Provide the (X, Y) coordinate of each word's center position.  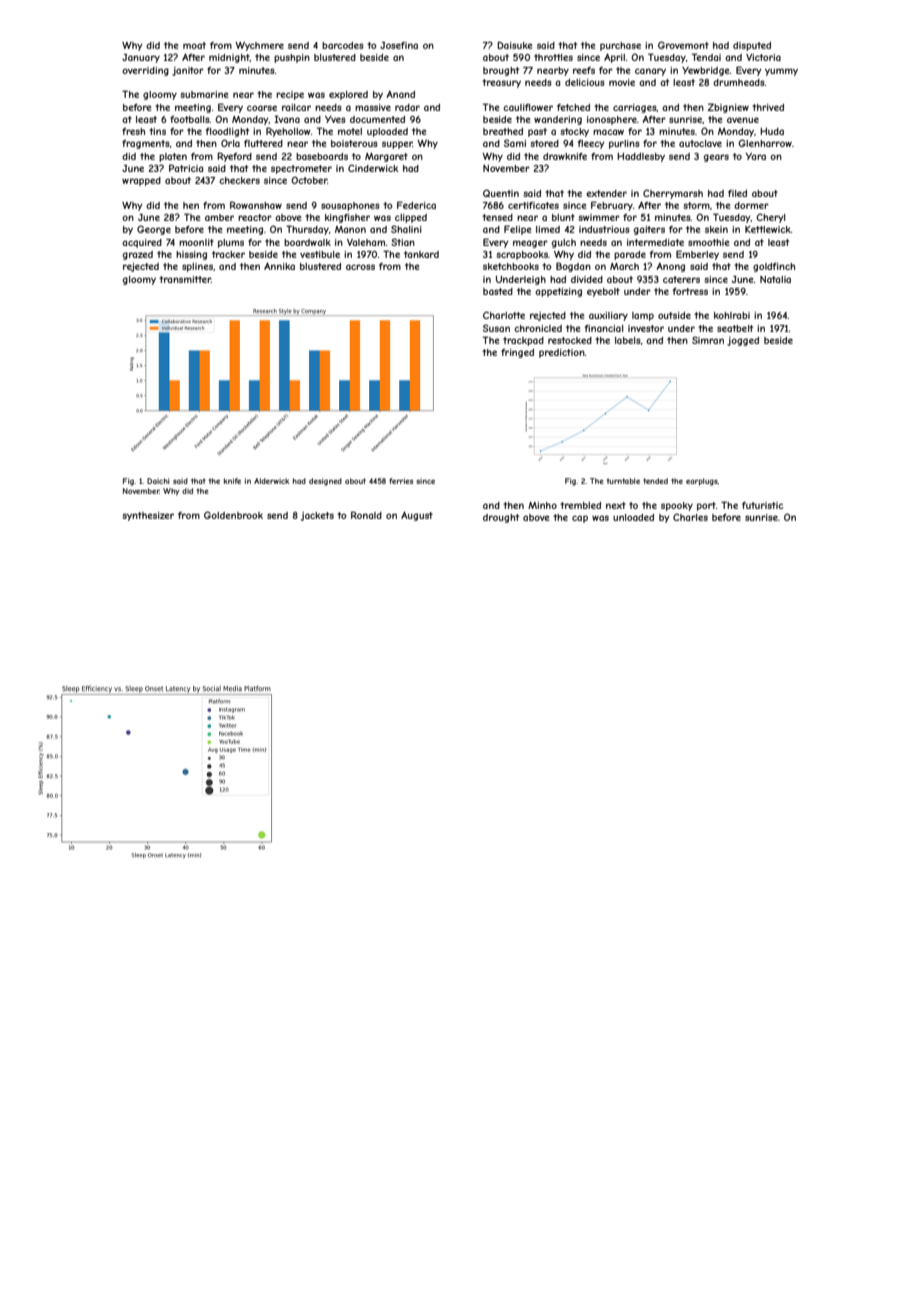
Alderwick (271, 481)
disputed (752, 46)
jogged (743, 341)
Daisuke (514, 45)
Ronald (366, 515)
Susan (496, 328)
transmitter (185, 279)
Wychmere (259, 46)
